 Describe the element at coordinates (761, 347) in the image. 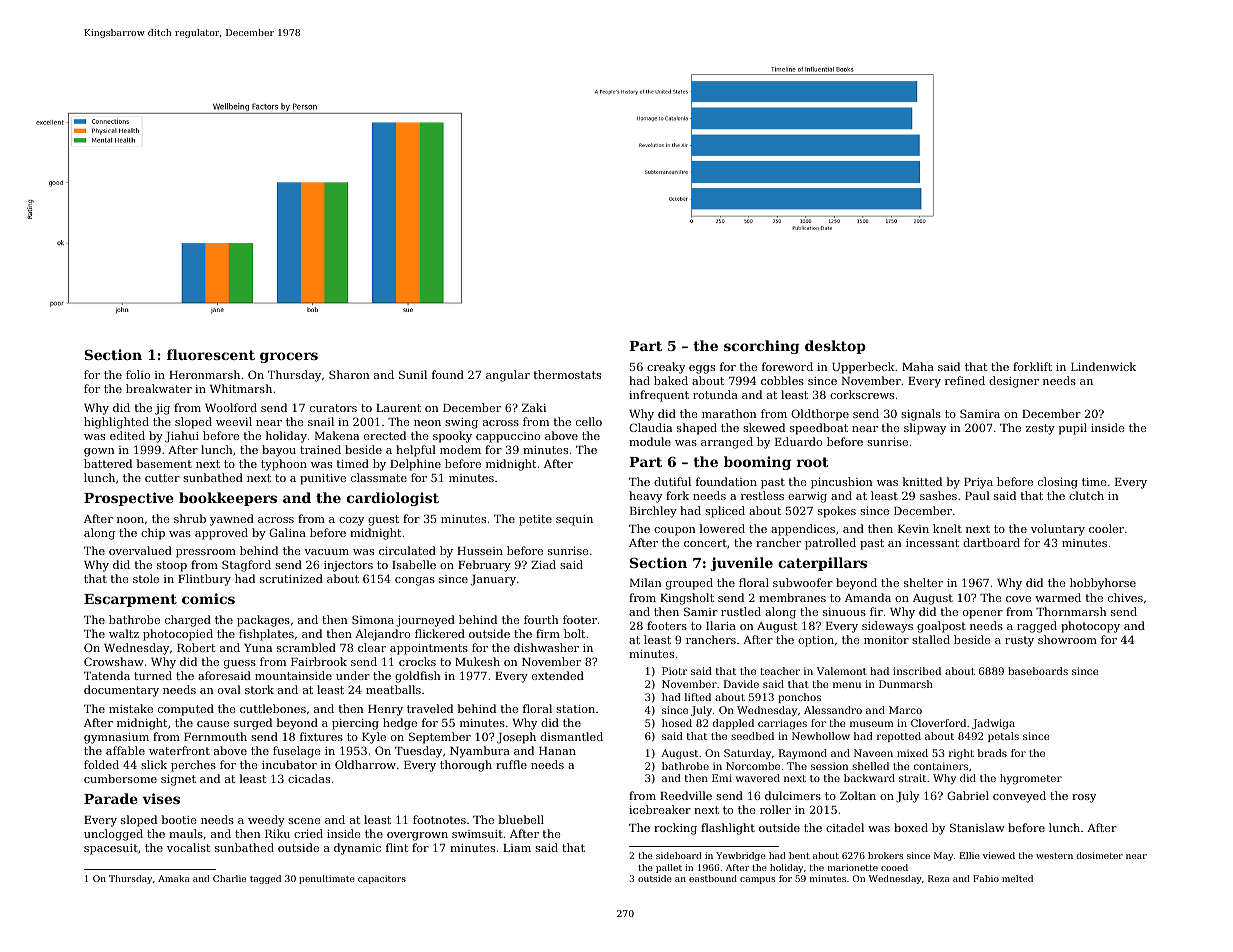

I see `scorching` at that location.
